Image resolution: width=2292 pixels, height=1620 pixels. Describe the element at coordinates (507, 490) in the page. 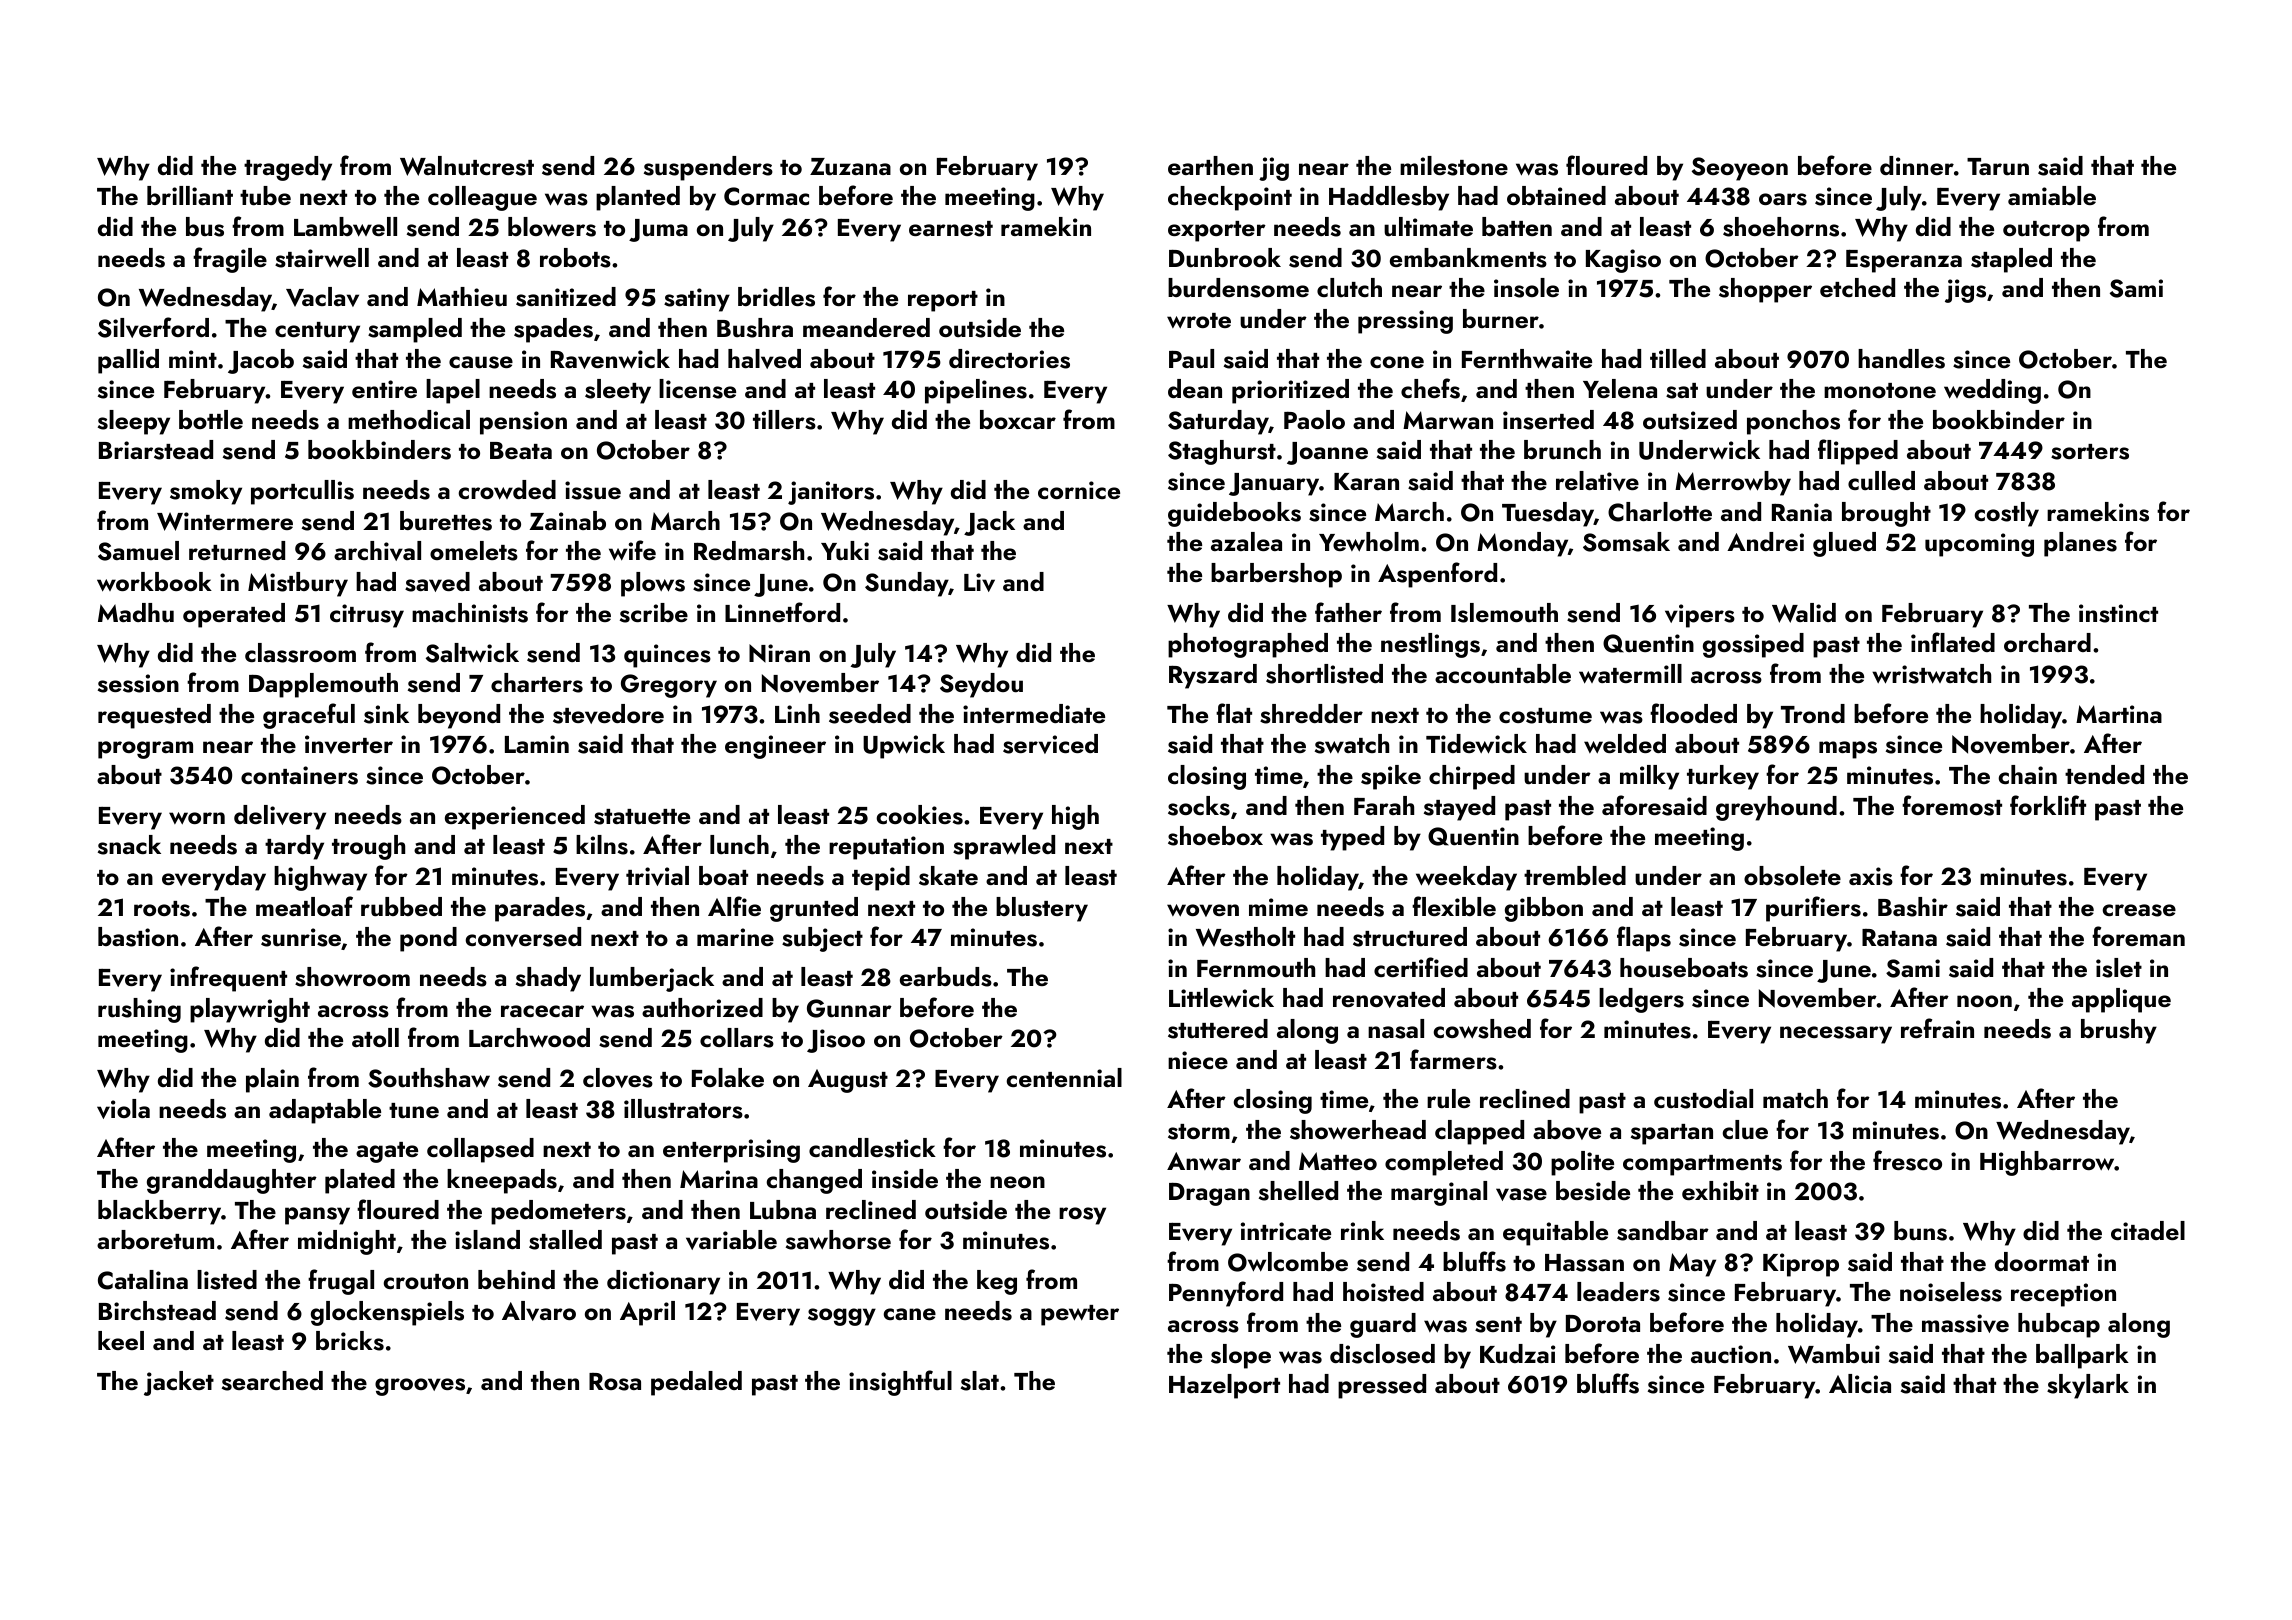

I see `crowded` at that location.
